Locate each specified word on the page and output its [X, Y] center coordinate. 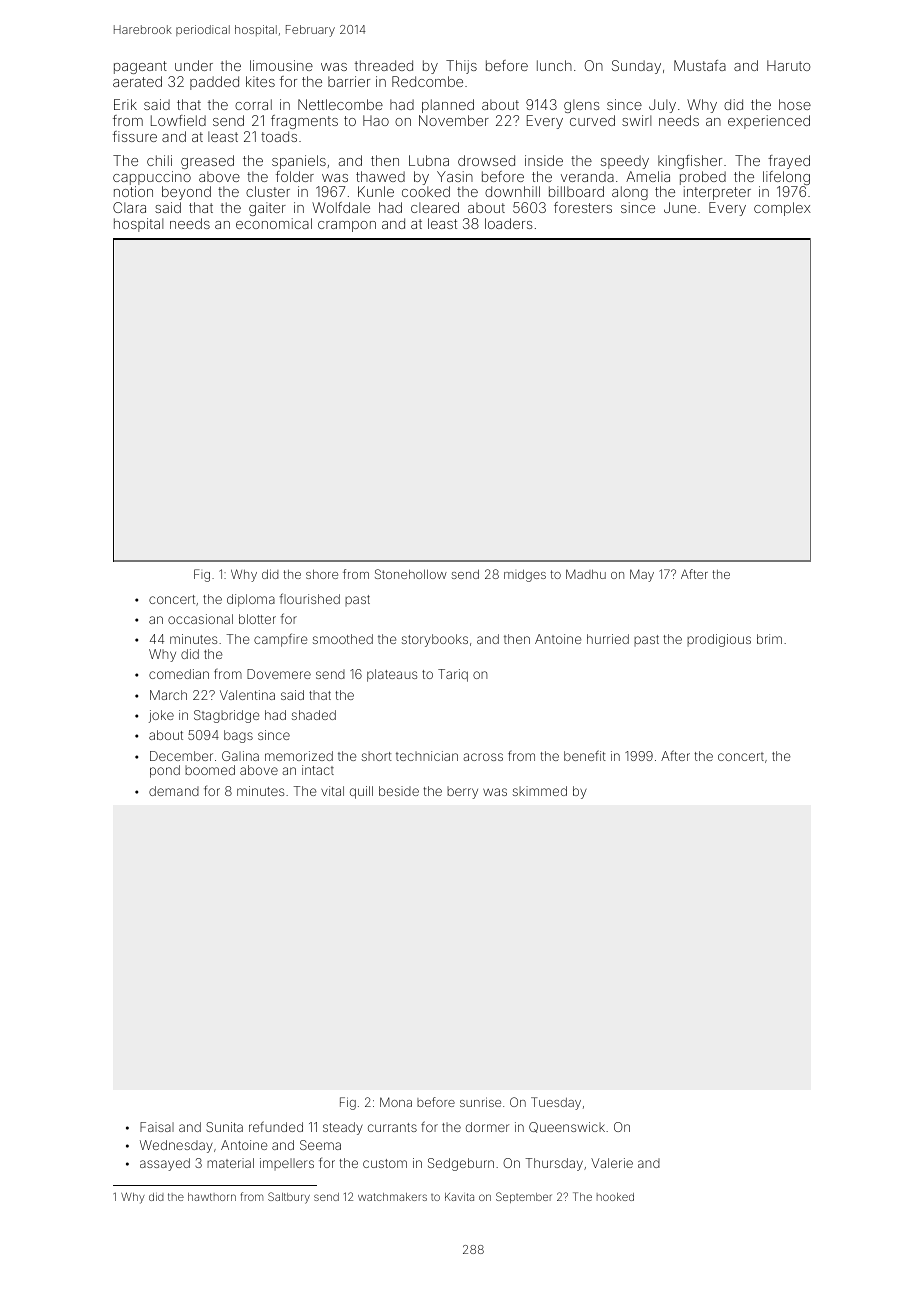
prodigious [719, 640]
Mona [396, 1102]
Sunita [224, 1127]
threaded [384, 65]
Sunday [636, 67]
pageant [140, 67]
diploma [251, 600]
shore [322, 574]
